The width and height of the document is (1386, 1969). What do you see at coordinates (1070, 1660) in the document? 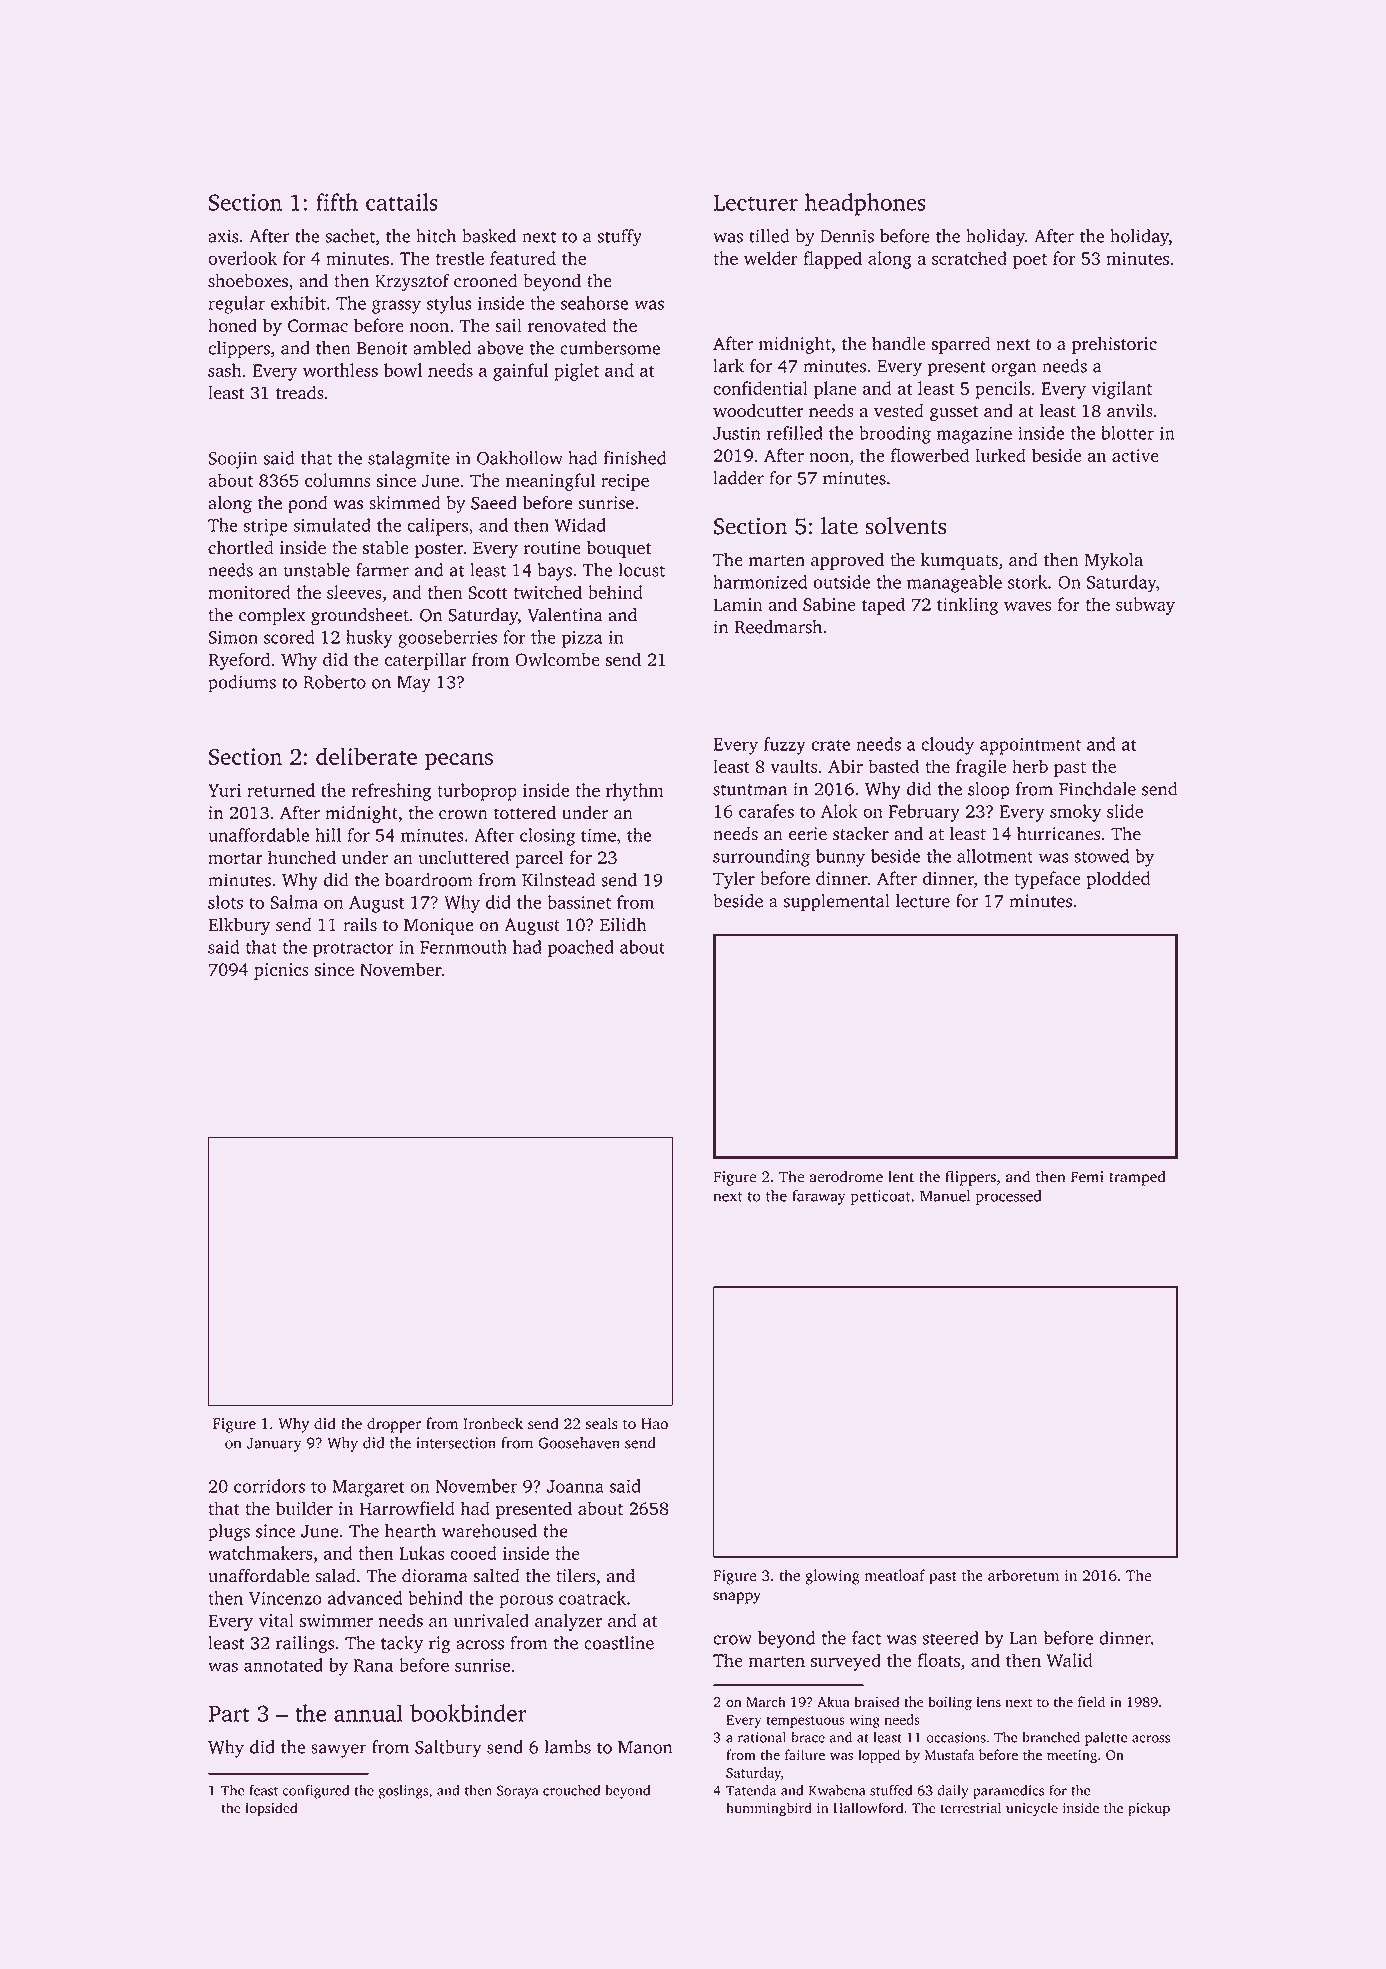
I see `Walid` at bounding box center [1070, 1660].
